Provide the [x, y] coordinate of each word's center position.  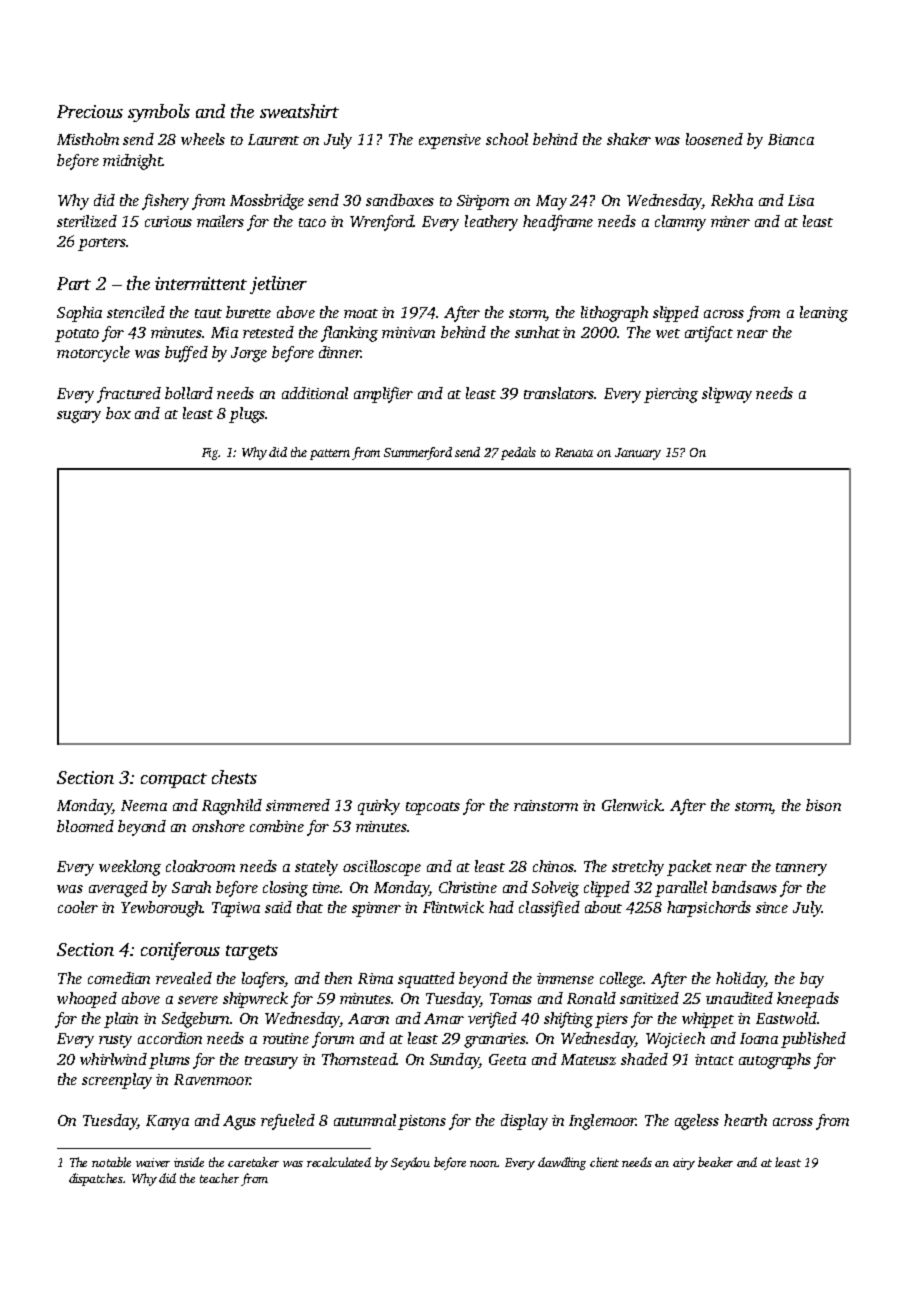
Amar [444, 1018]
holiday [741, 980]
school [507, 139]
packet [689, 868]
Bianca [791, 139]
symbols [159, 113]
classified [549, 909]
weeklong [130, 868]
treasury [271, 1062]
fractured [129, 395]
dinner [340, 352]
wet [668, 333]
